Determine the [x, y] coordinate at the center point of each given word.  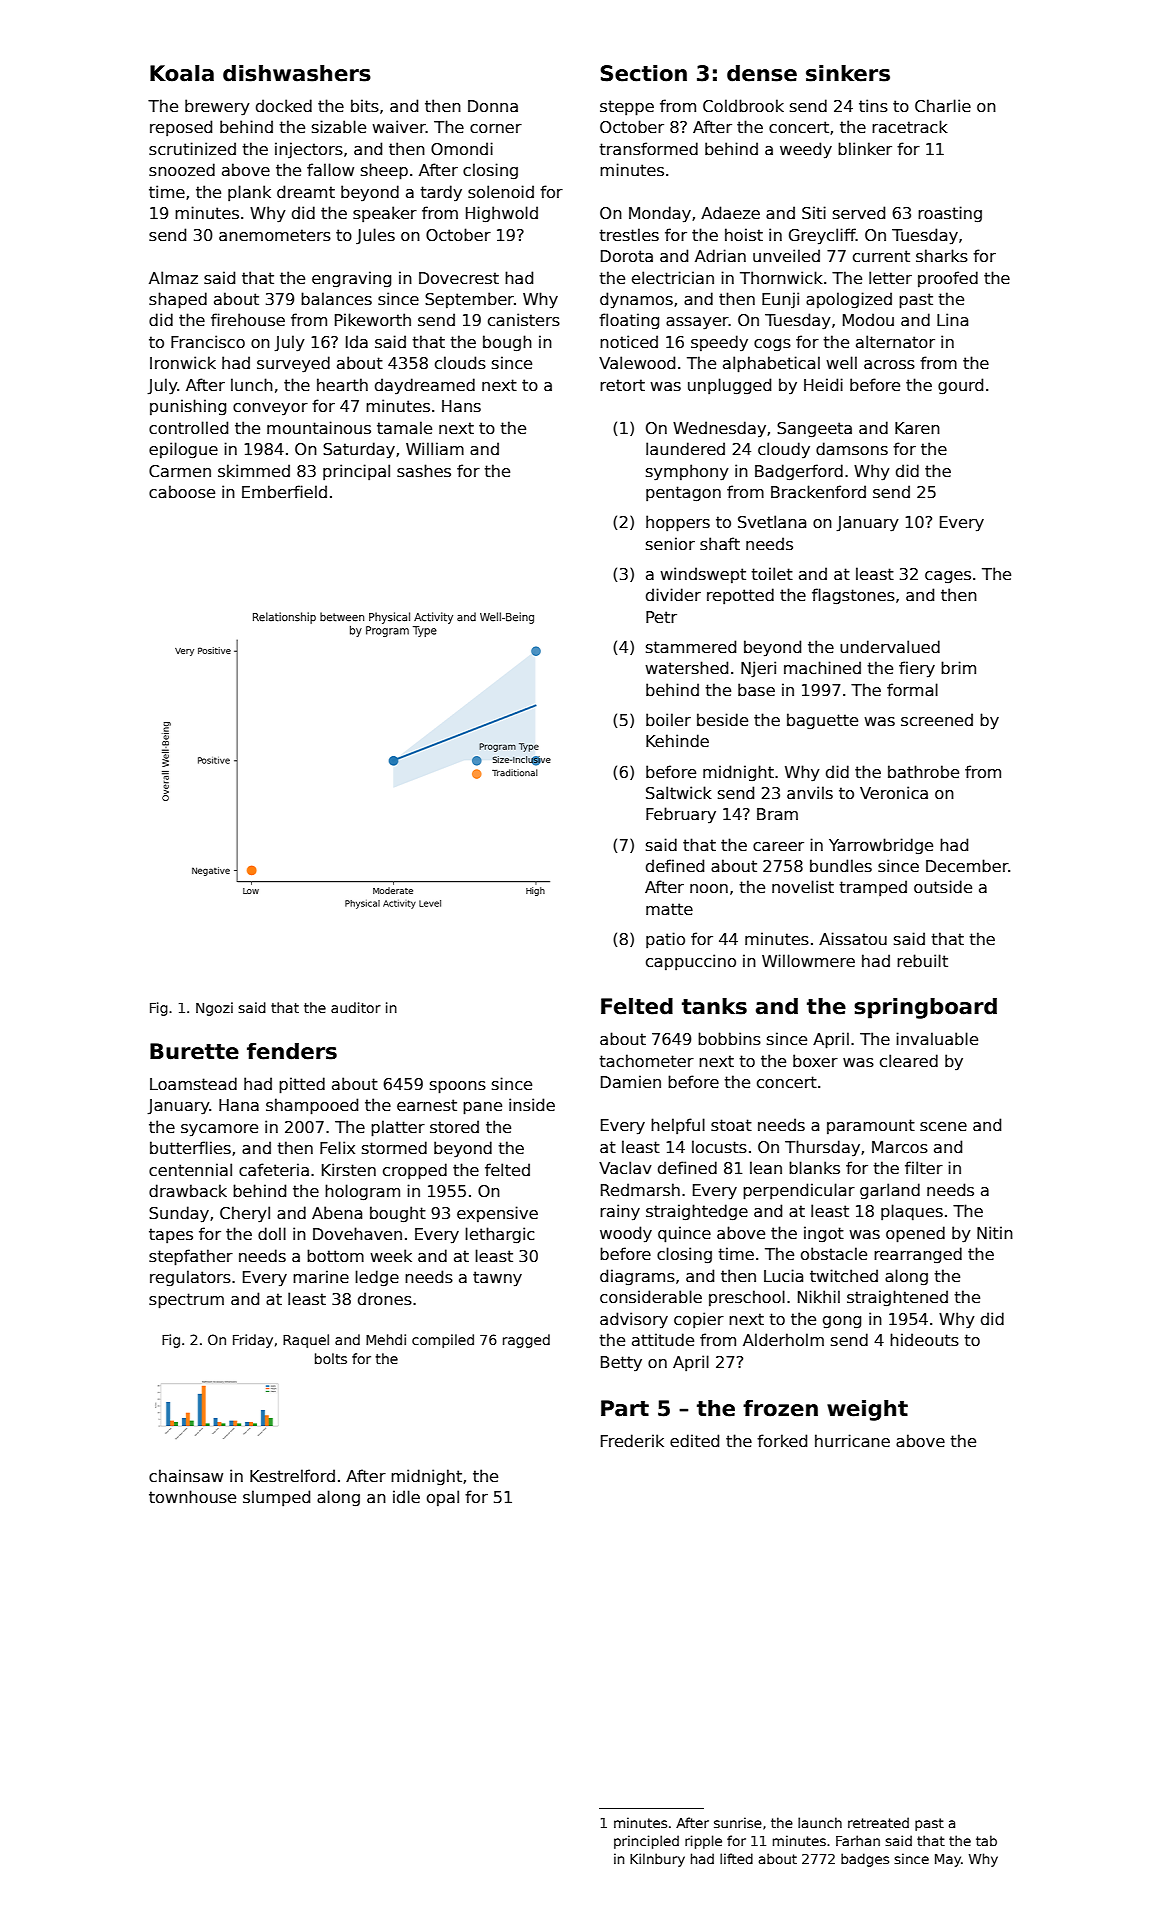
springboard [925, 1008]
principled [646, 1842]
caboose [182, 492]
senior [670, 543]
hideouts [924, 1340]
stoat [731, 1125]
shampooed [312, 1106]
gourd [960, 386]
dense [762, 73]
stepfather [191, 1257]
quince [684, 1234]
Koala [182, 73]
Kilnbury [657, 1860]
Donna [493, 106]
